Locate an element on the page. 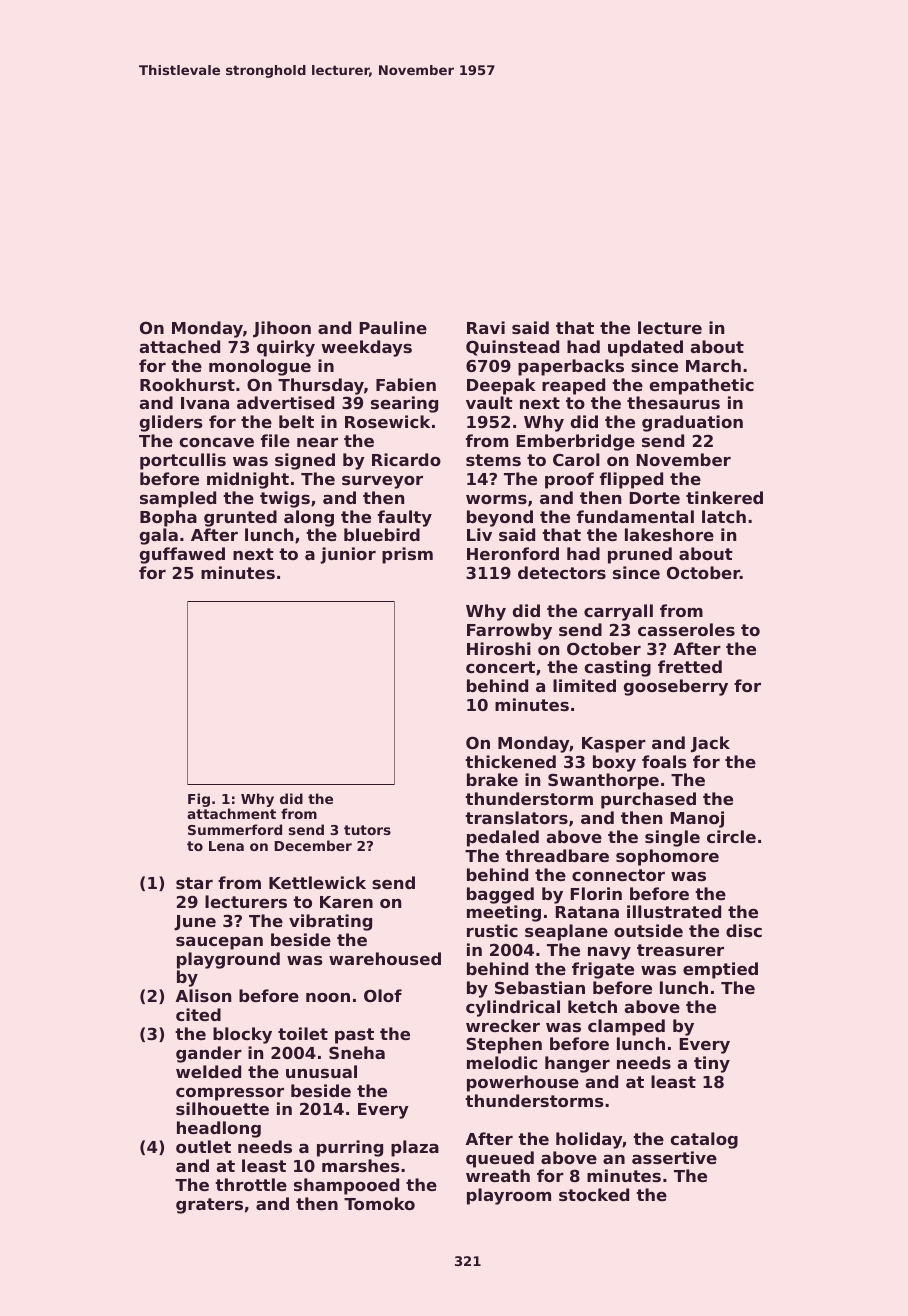  outlet is located at coordinates (203, 1146).
